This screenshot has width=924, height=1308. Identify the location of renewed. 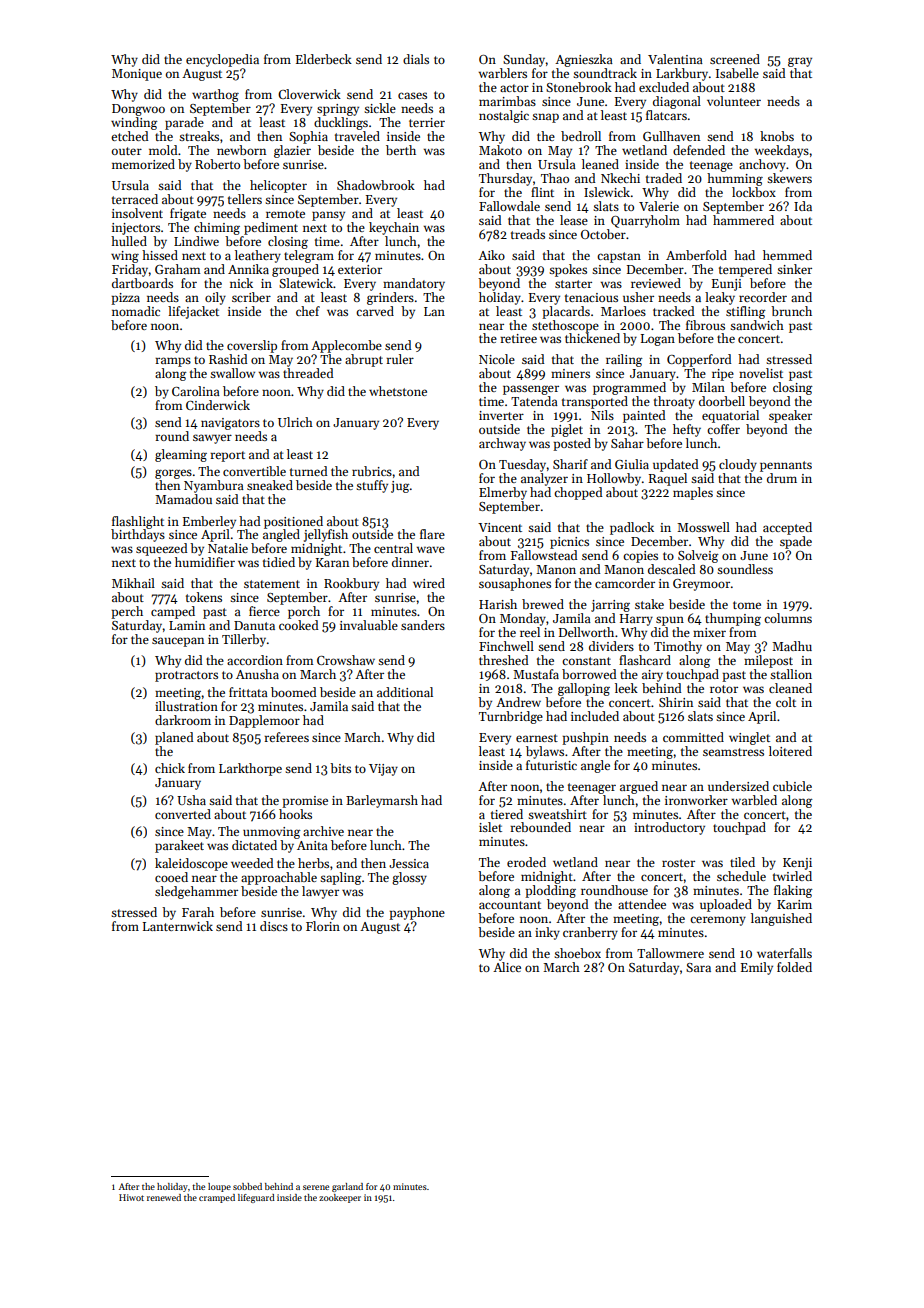
(164, 1197).
